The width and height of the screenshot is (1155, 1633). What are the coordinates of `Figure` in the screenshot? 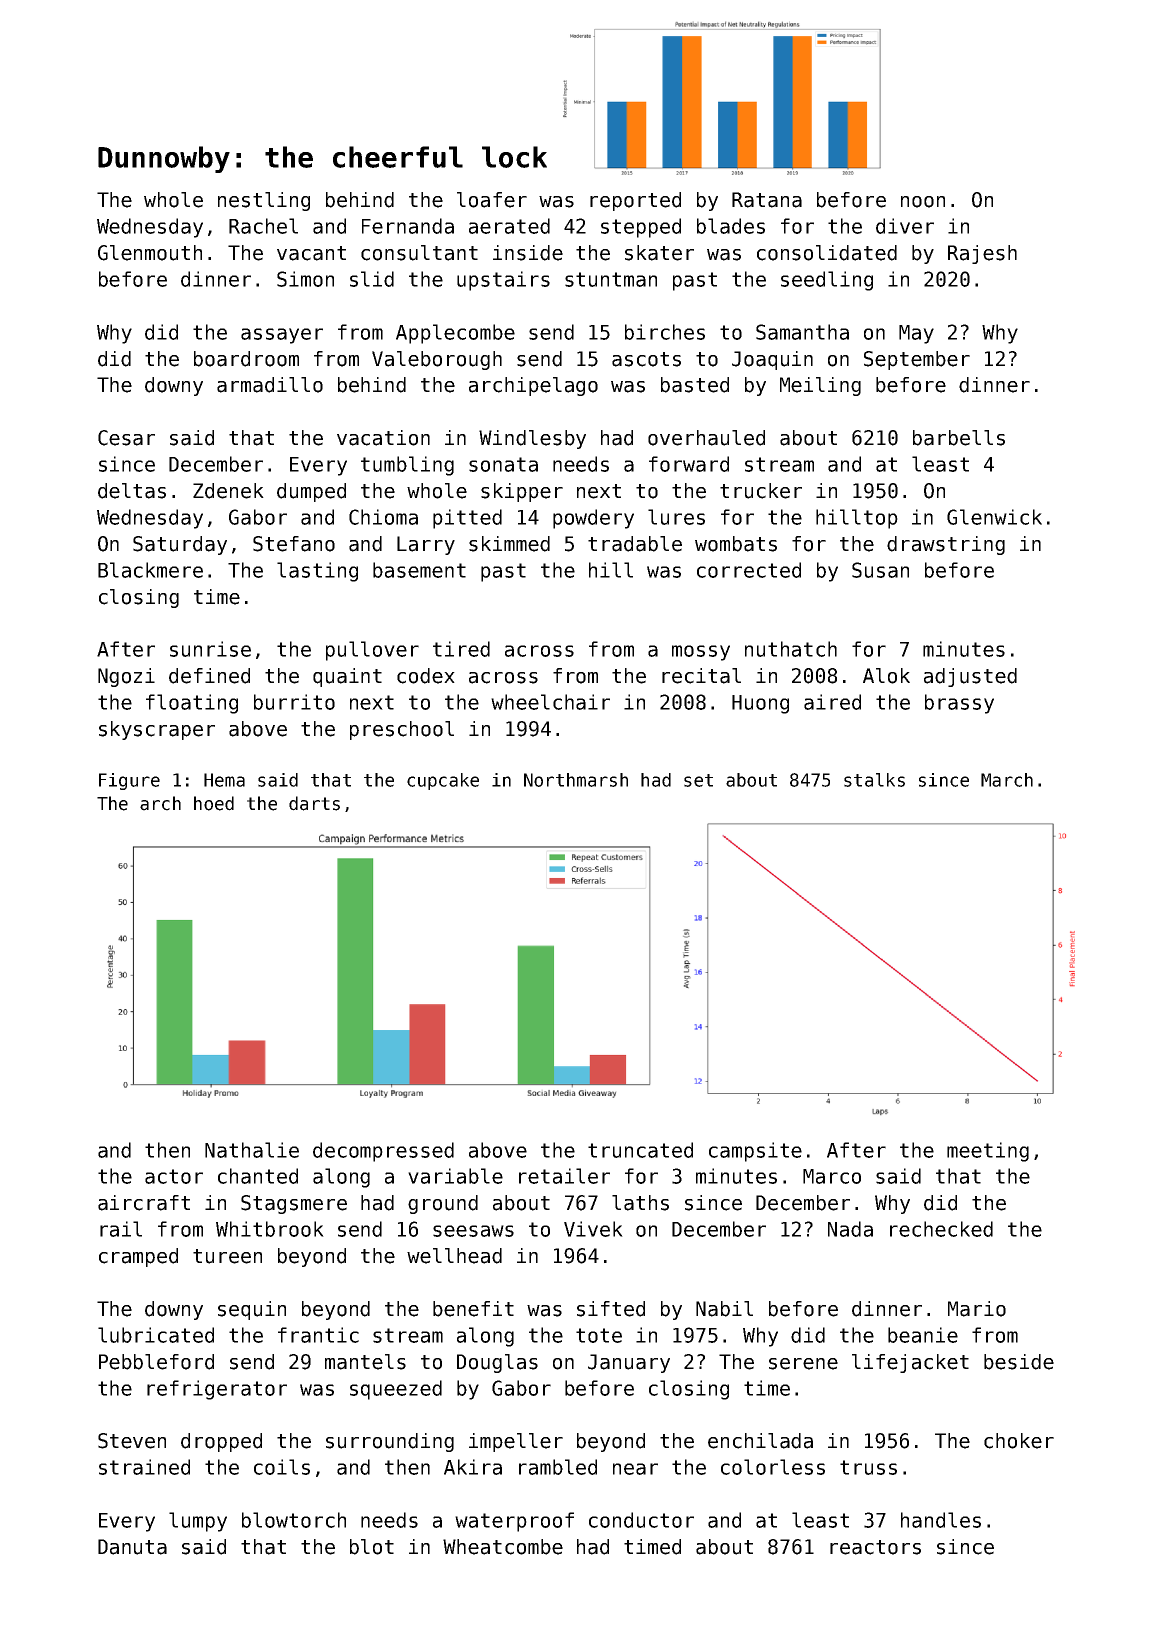 It's located at (129, 781).
